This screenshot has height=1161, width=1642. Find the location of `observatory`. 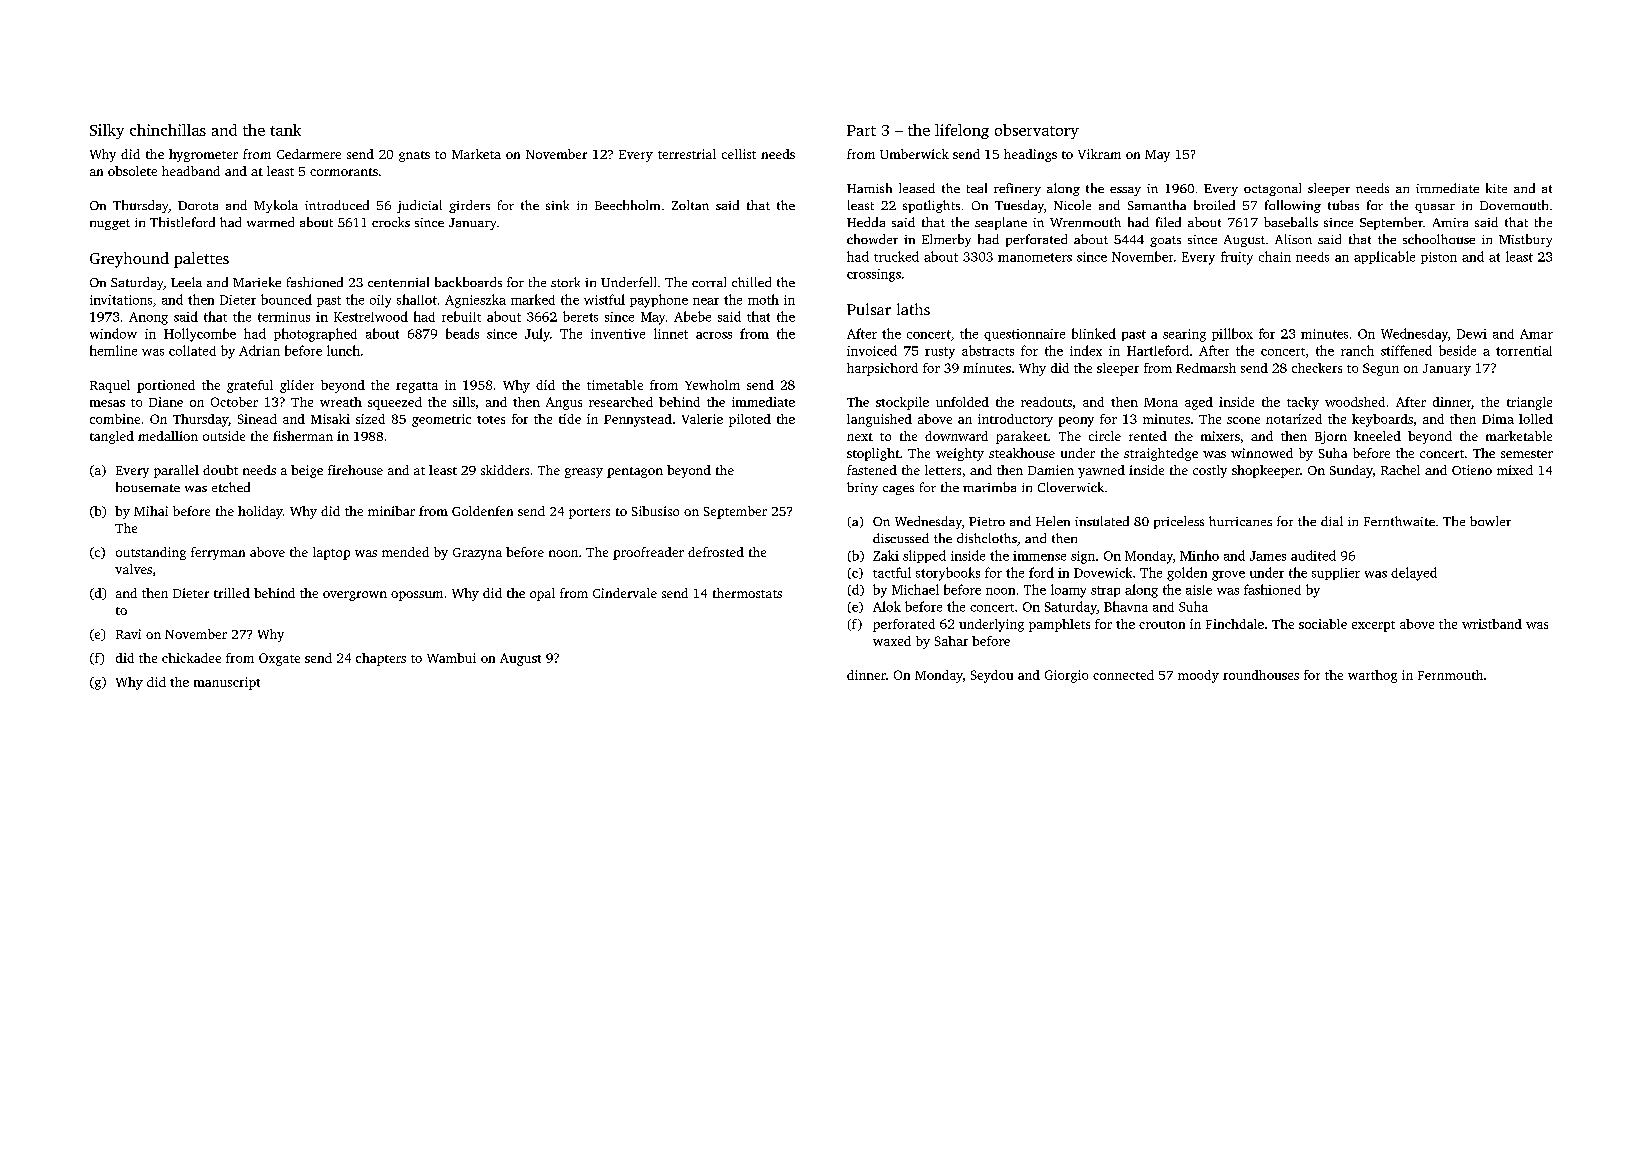

observatory is located at coordinates (1037, 131).
